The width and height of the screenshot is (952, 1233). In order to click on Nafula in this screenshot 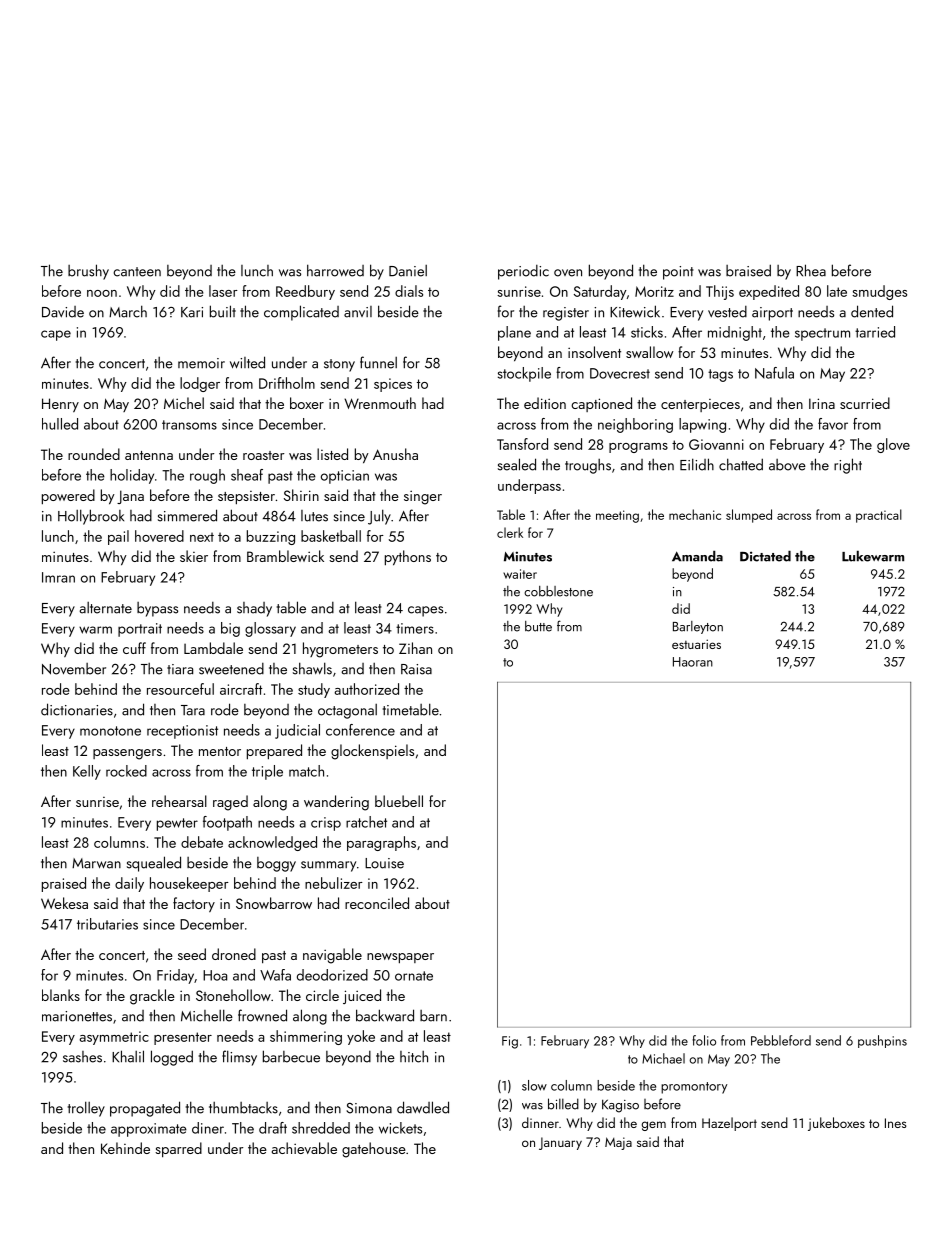, I will do `click(774, 373)`.
